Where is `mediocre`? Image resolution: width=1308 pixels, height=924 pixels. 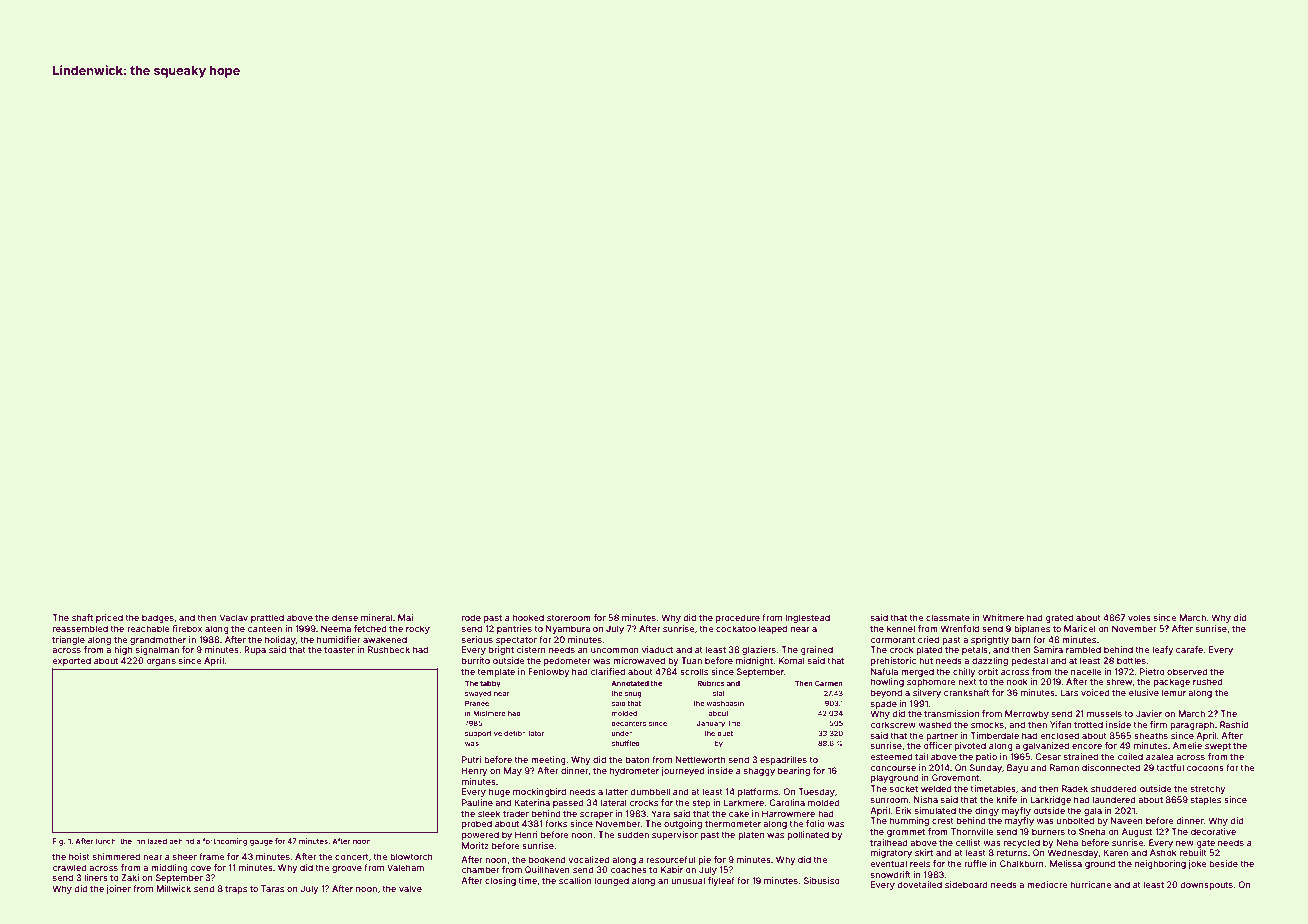
mediocre is located at coordinates (1047, 884).
